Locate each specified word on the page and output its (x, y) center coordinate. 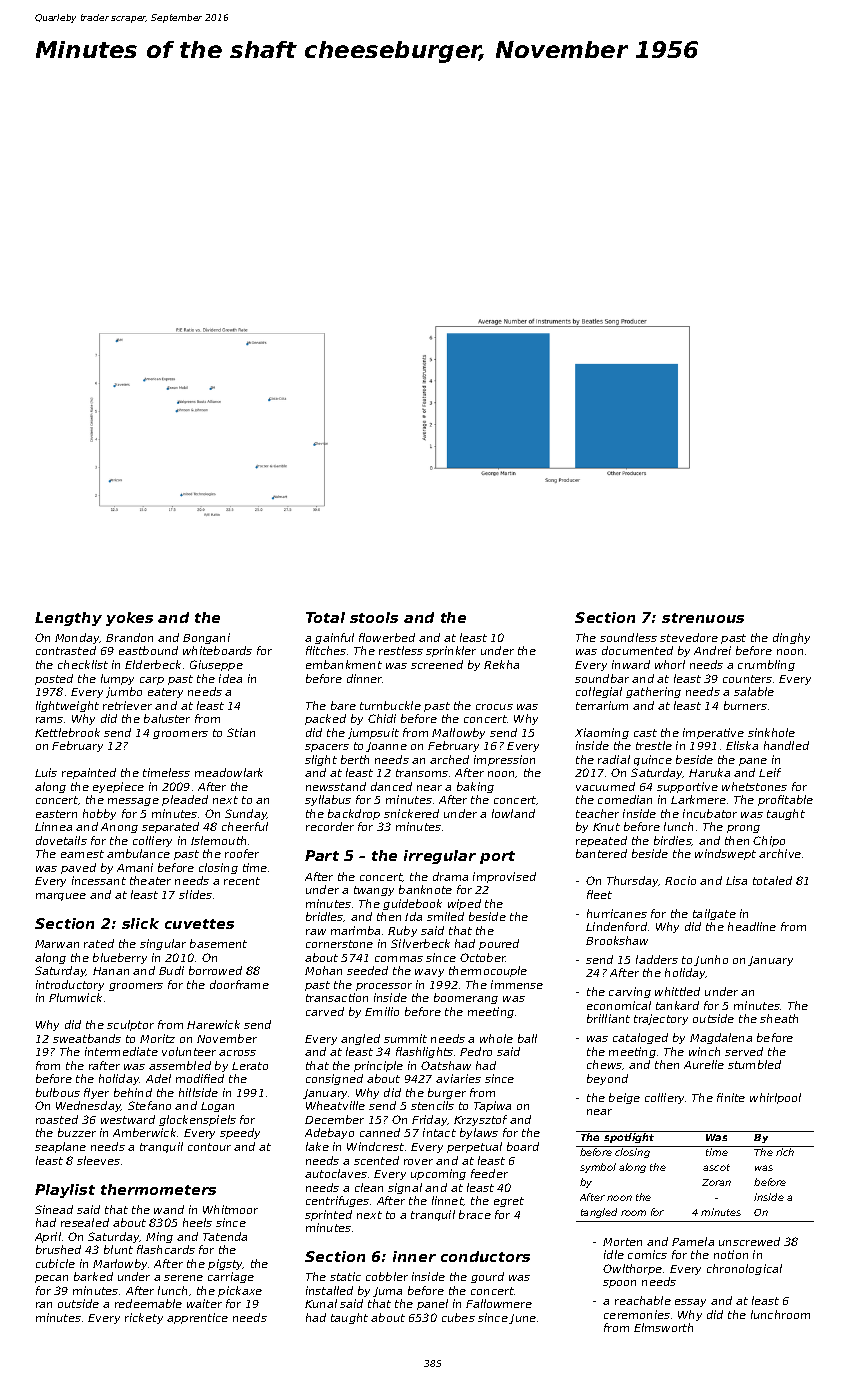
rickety (144, 1318)
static (345, 1276)
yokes (129, 619)
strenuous (703, 618)
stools (374, 617)
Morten (622, 1242)
